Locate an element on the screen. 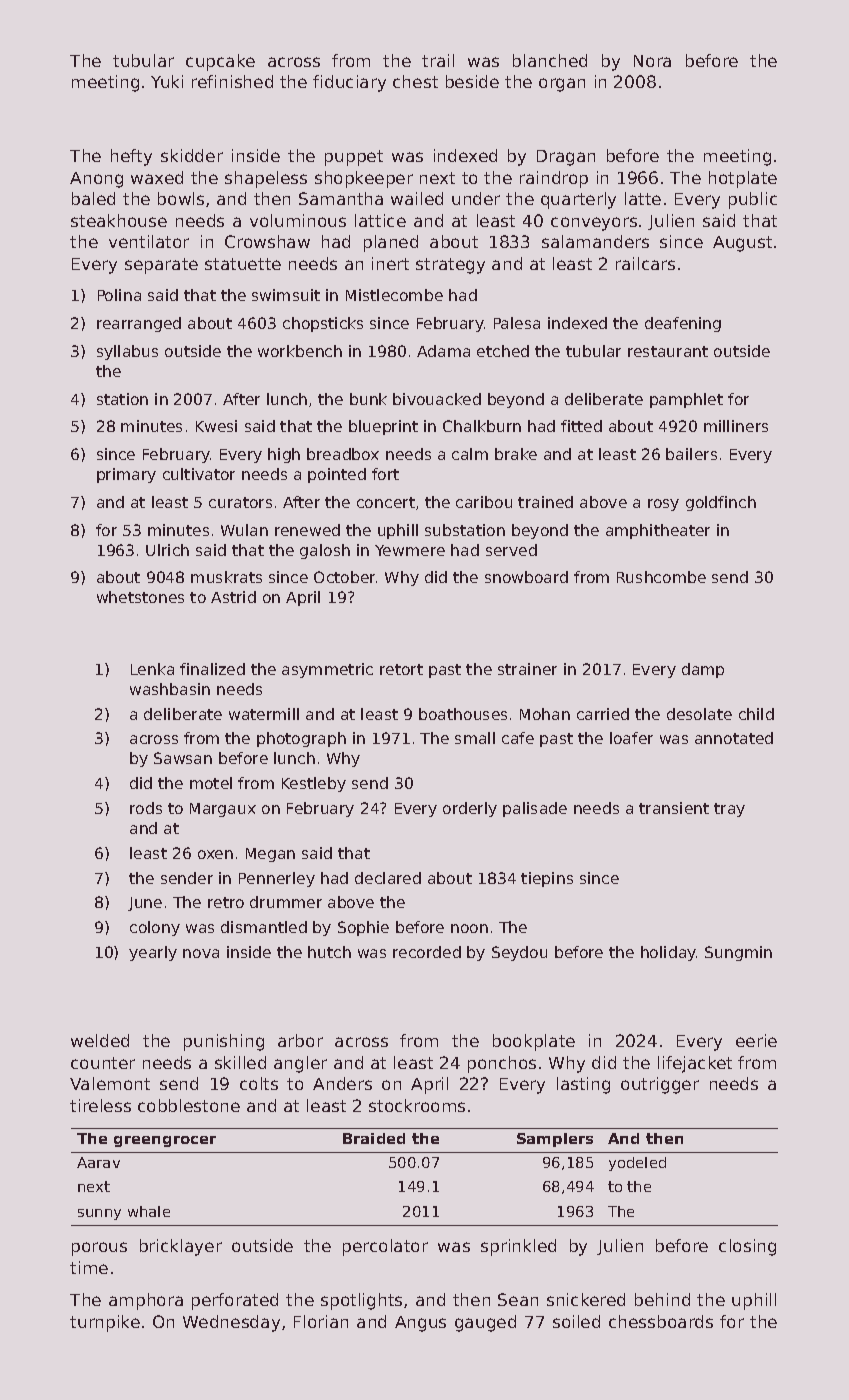 This screenshot has height=1400, width=849. shapeless is located at coordinates (266, 179).
